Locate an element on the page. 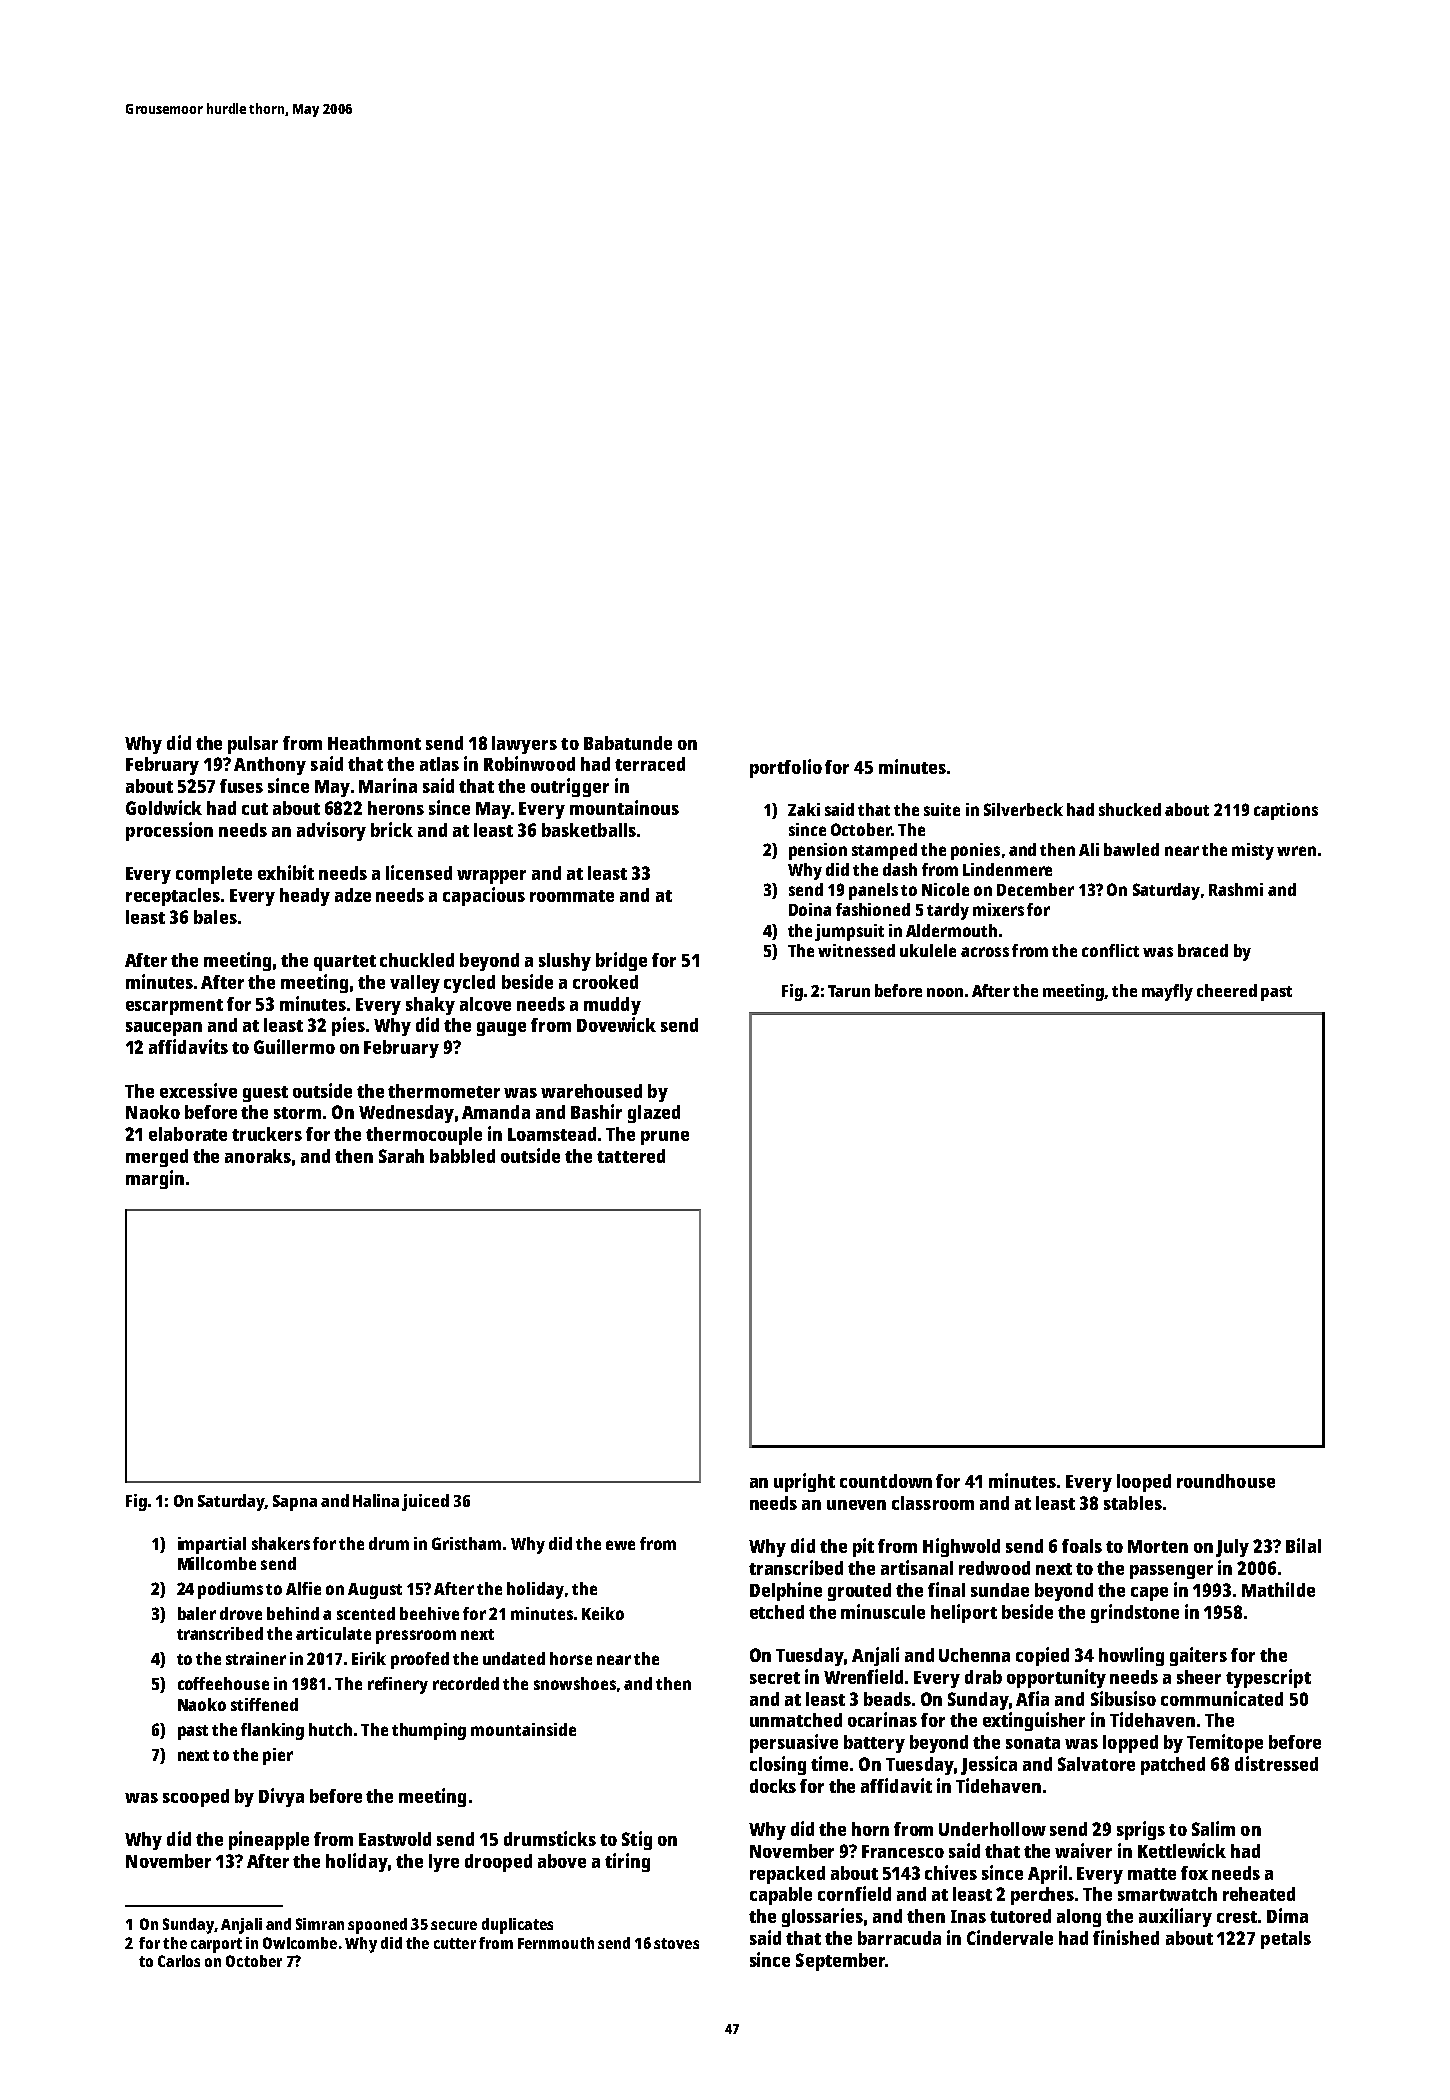 Image resolution: width=1450 pixels, height=2100 pixels. shucked is located at coordinates (1130, 809).
